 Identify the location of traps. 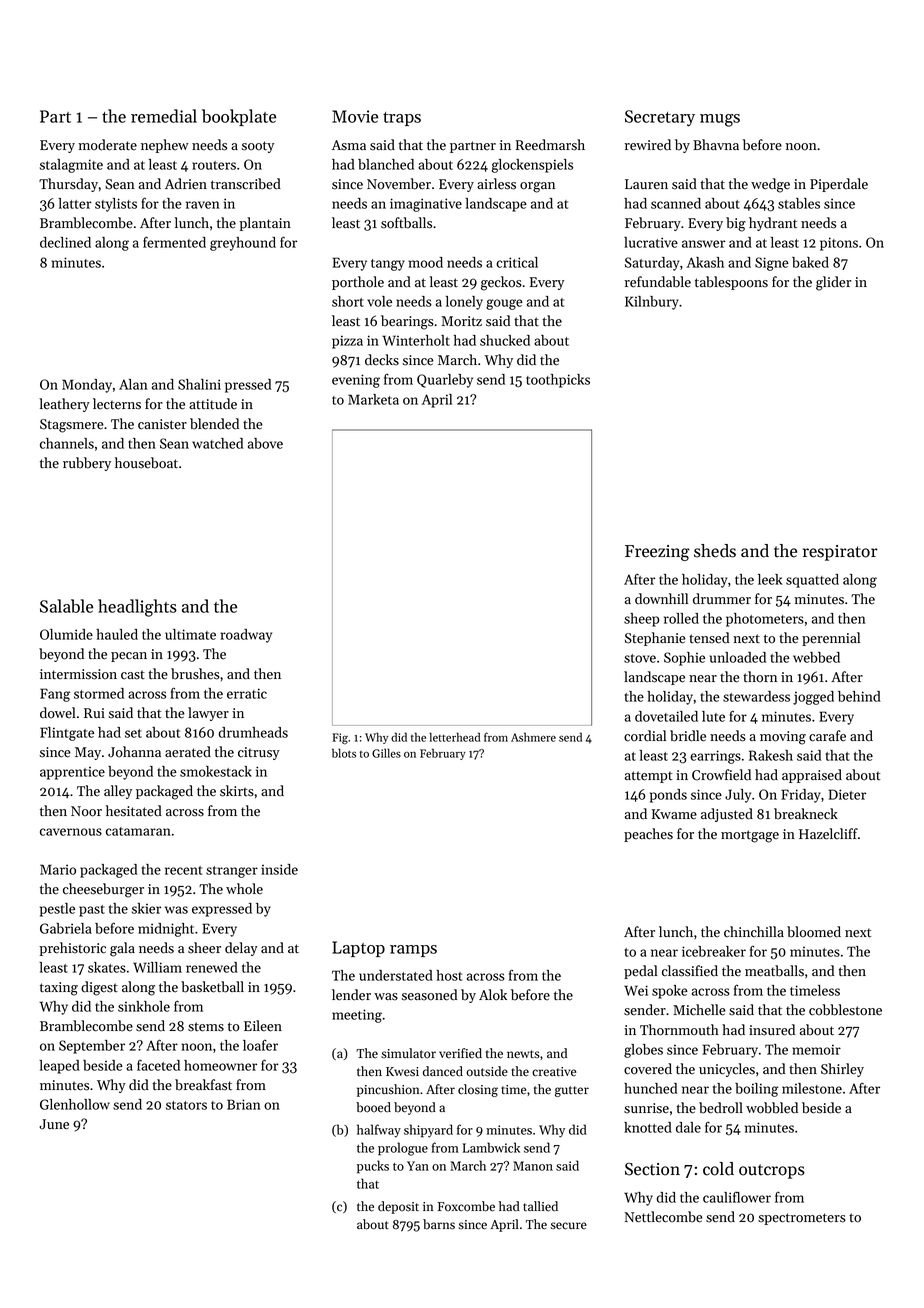
(402, 119).
